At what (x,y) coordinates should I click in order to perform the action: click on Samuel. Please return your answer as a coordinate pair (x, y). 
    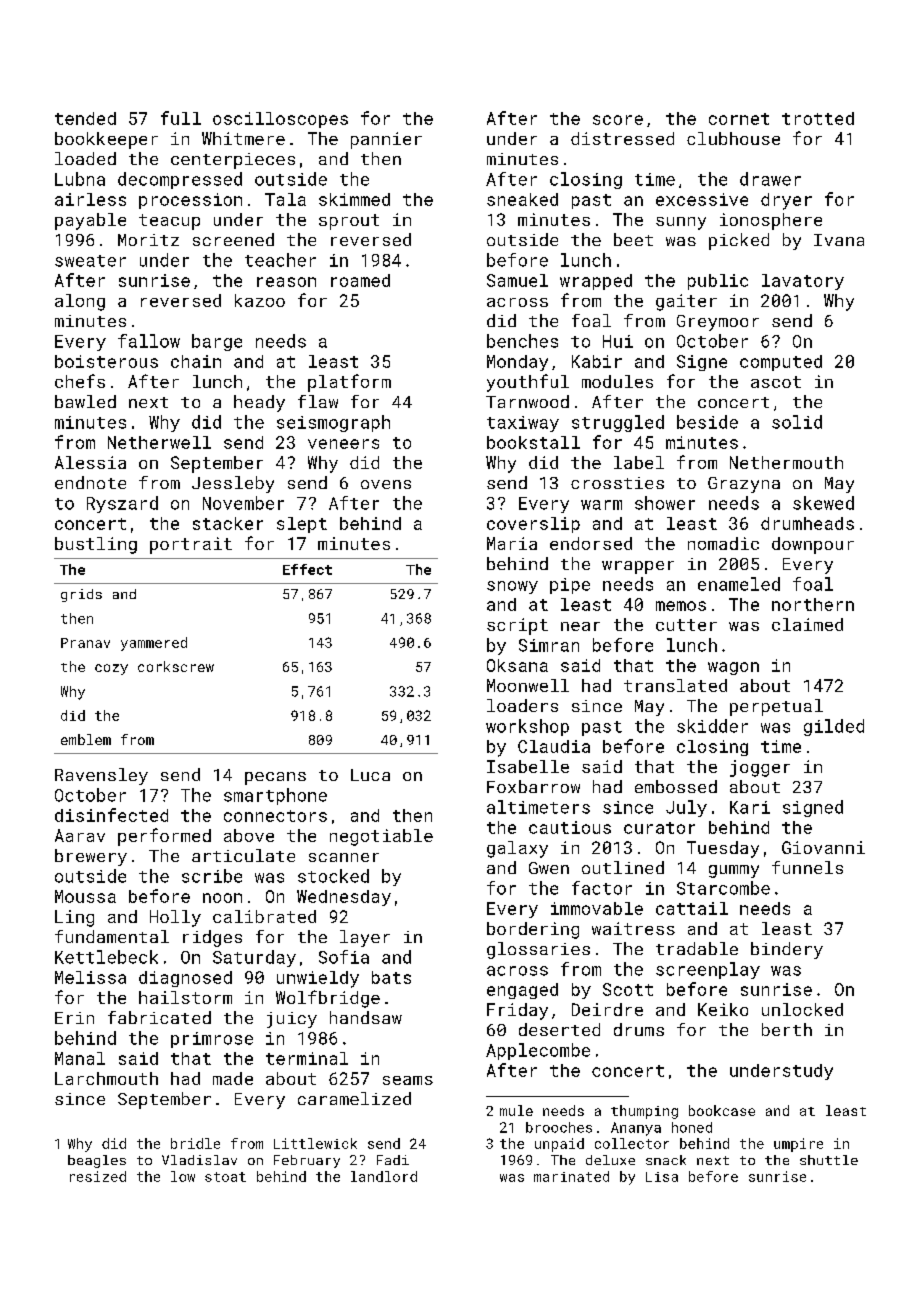
    Looking at the image, I should click on (517, 280).
